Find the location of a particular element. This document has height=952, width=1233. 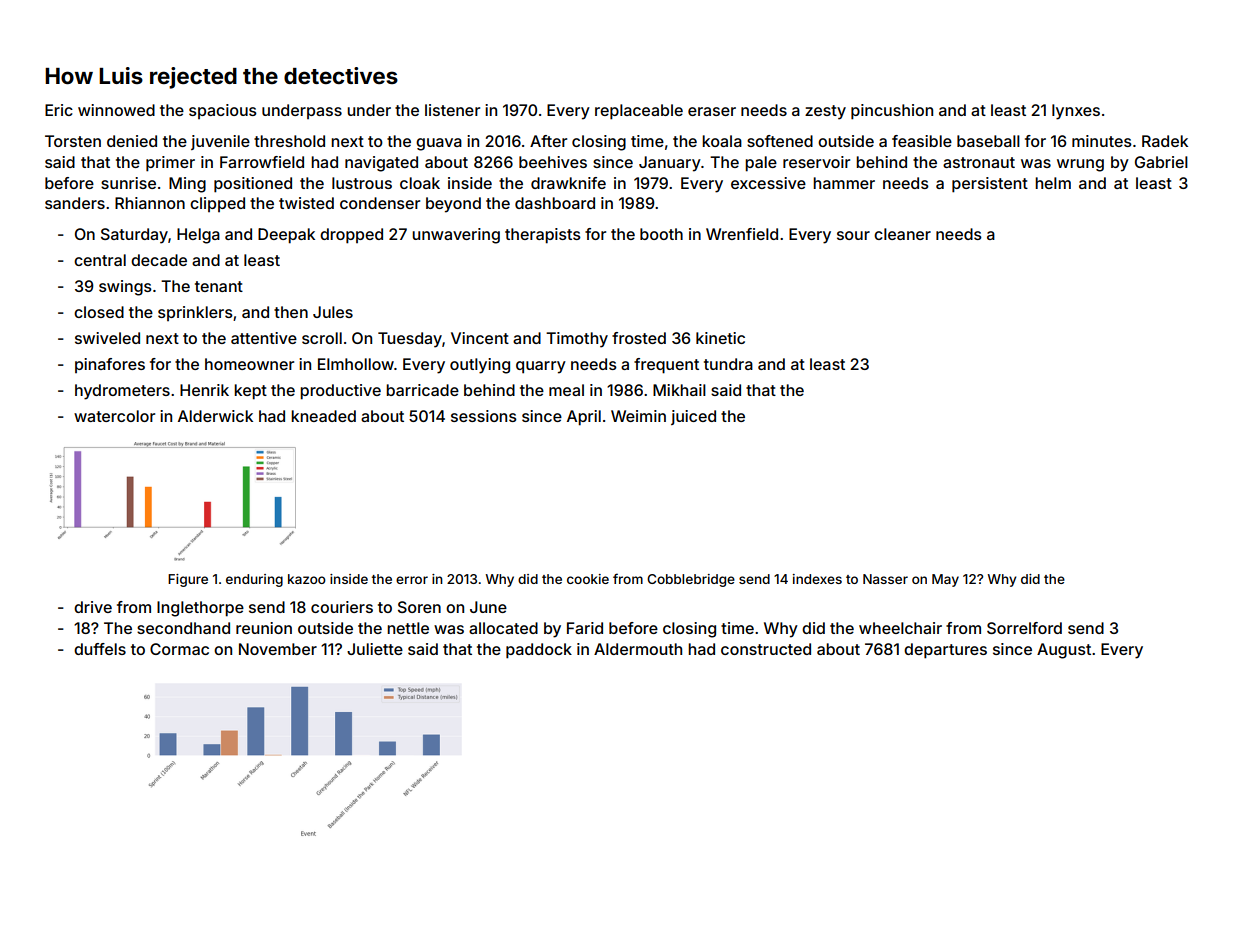

eraser is located at coordinates (712, 111).
